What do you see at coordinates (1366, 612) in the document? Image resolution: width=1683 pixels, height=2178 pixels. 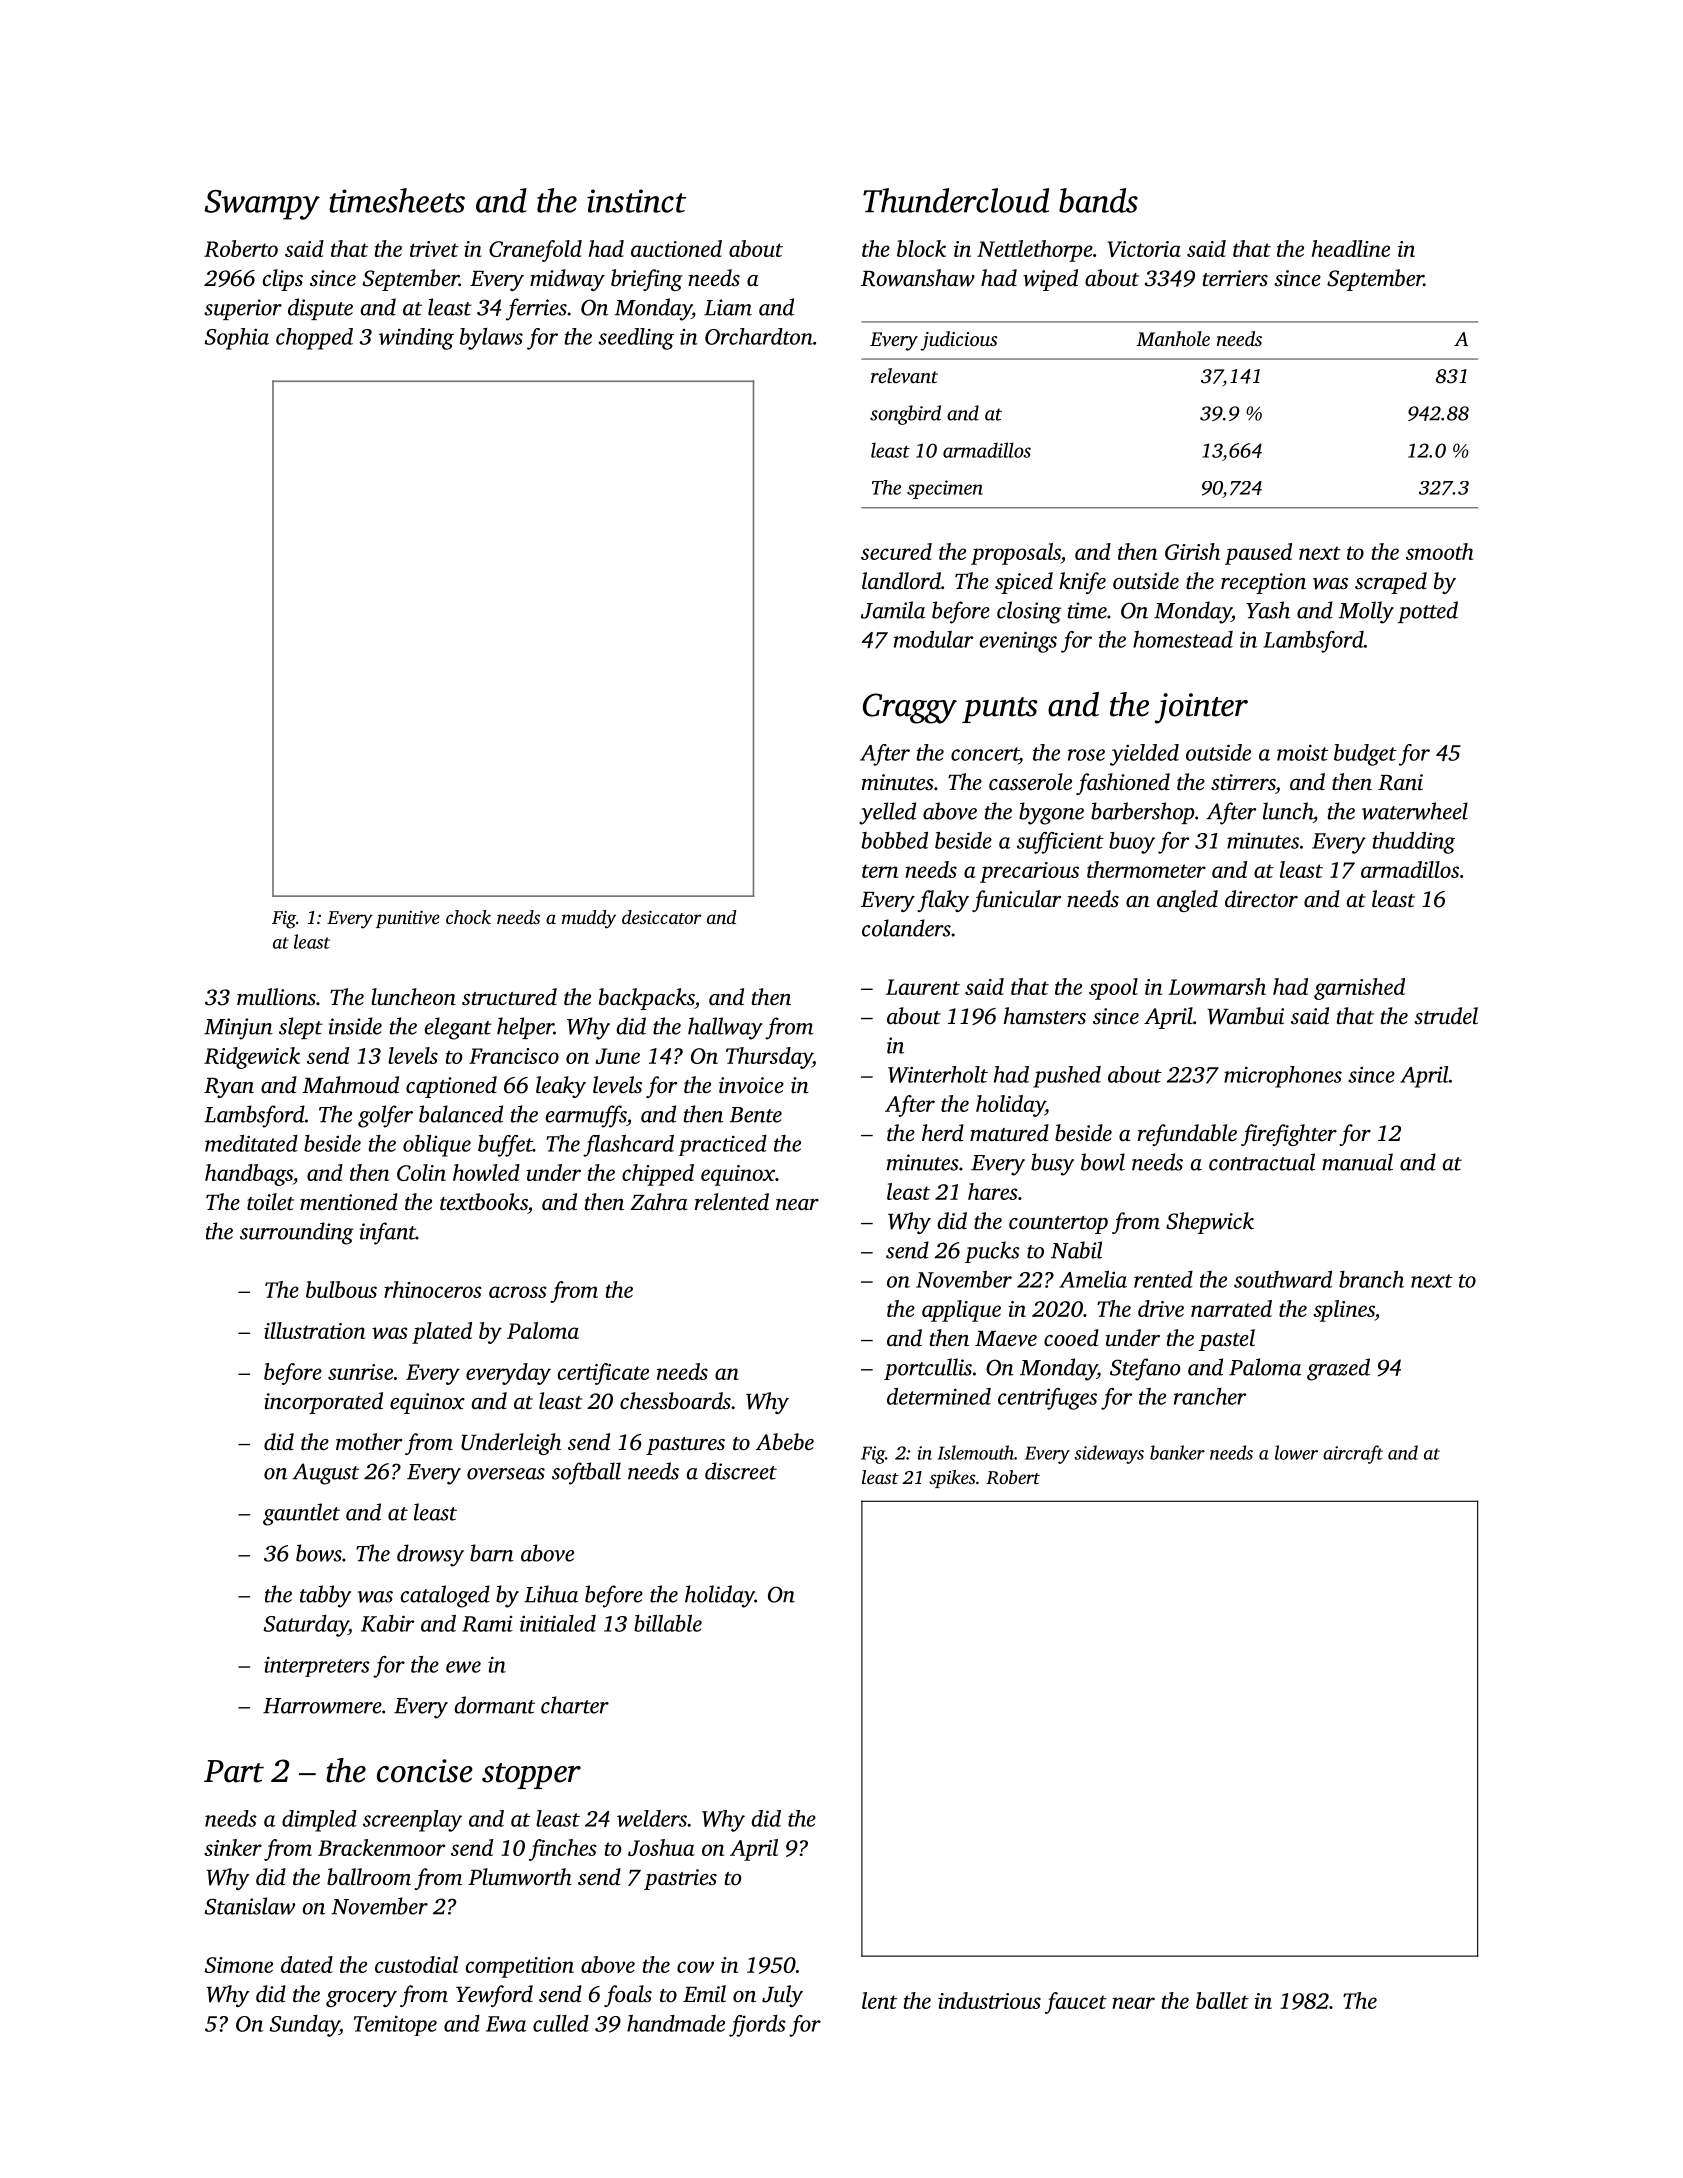 I see `Molly` at bounding box center [1366, 612].
